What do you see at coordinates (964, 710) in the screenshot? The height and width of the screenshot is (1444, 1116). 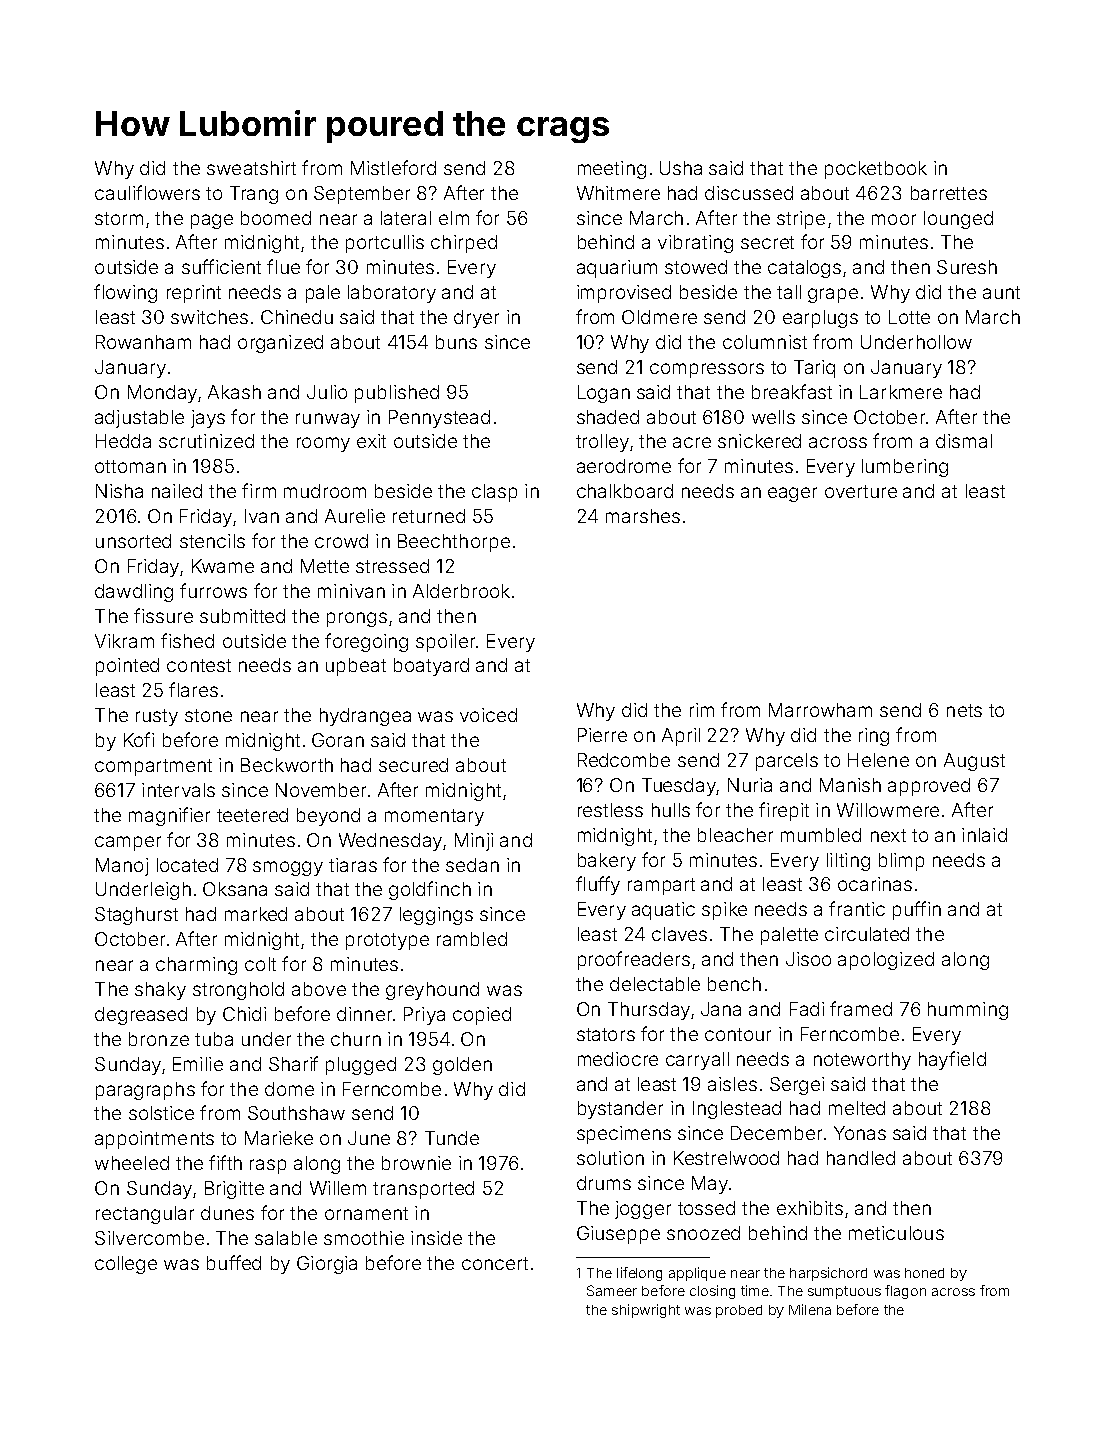 I see `nets` at bounding box center [964, 710].
